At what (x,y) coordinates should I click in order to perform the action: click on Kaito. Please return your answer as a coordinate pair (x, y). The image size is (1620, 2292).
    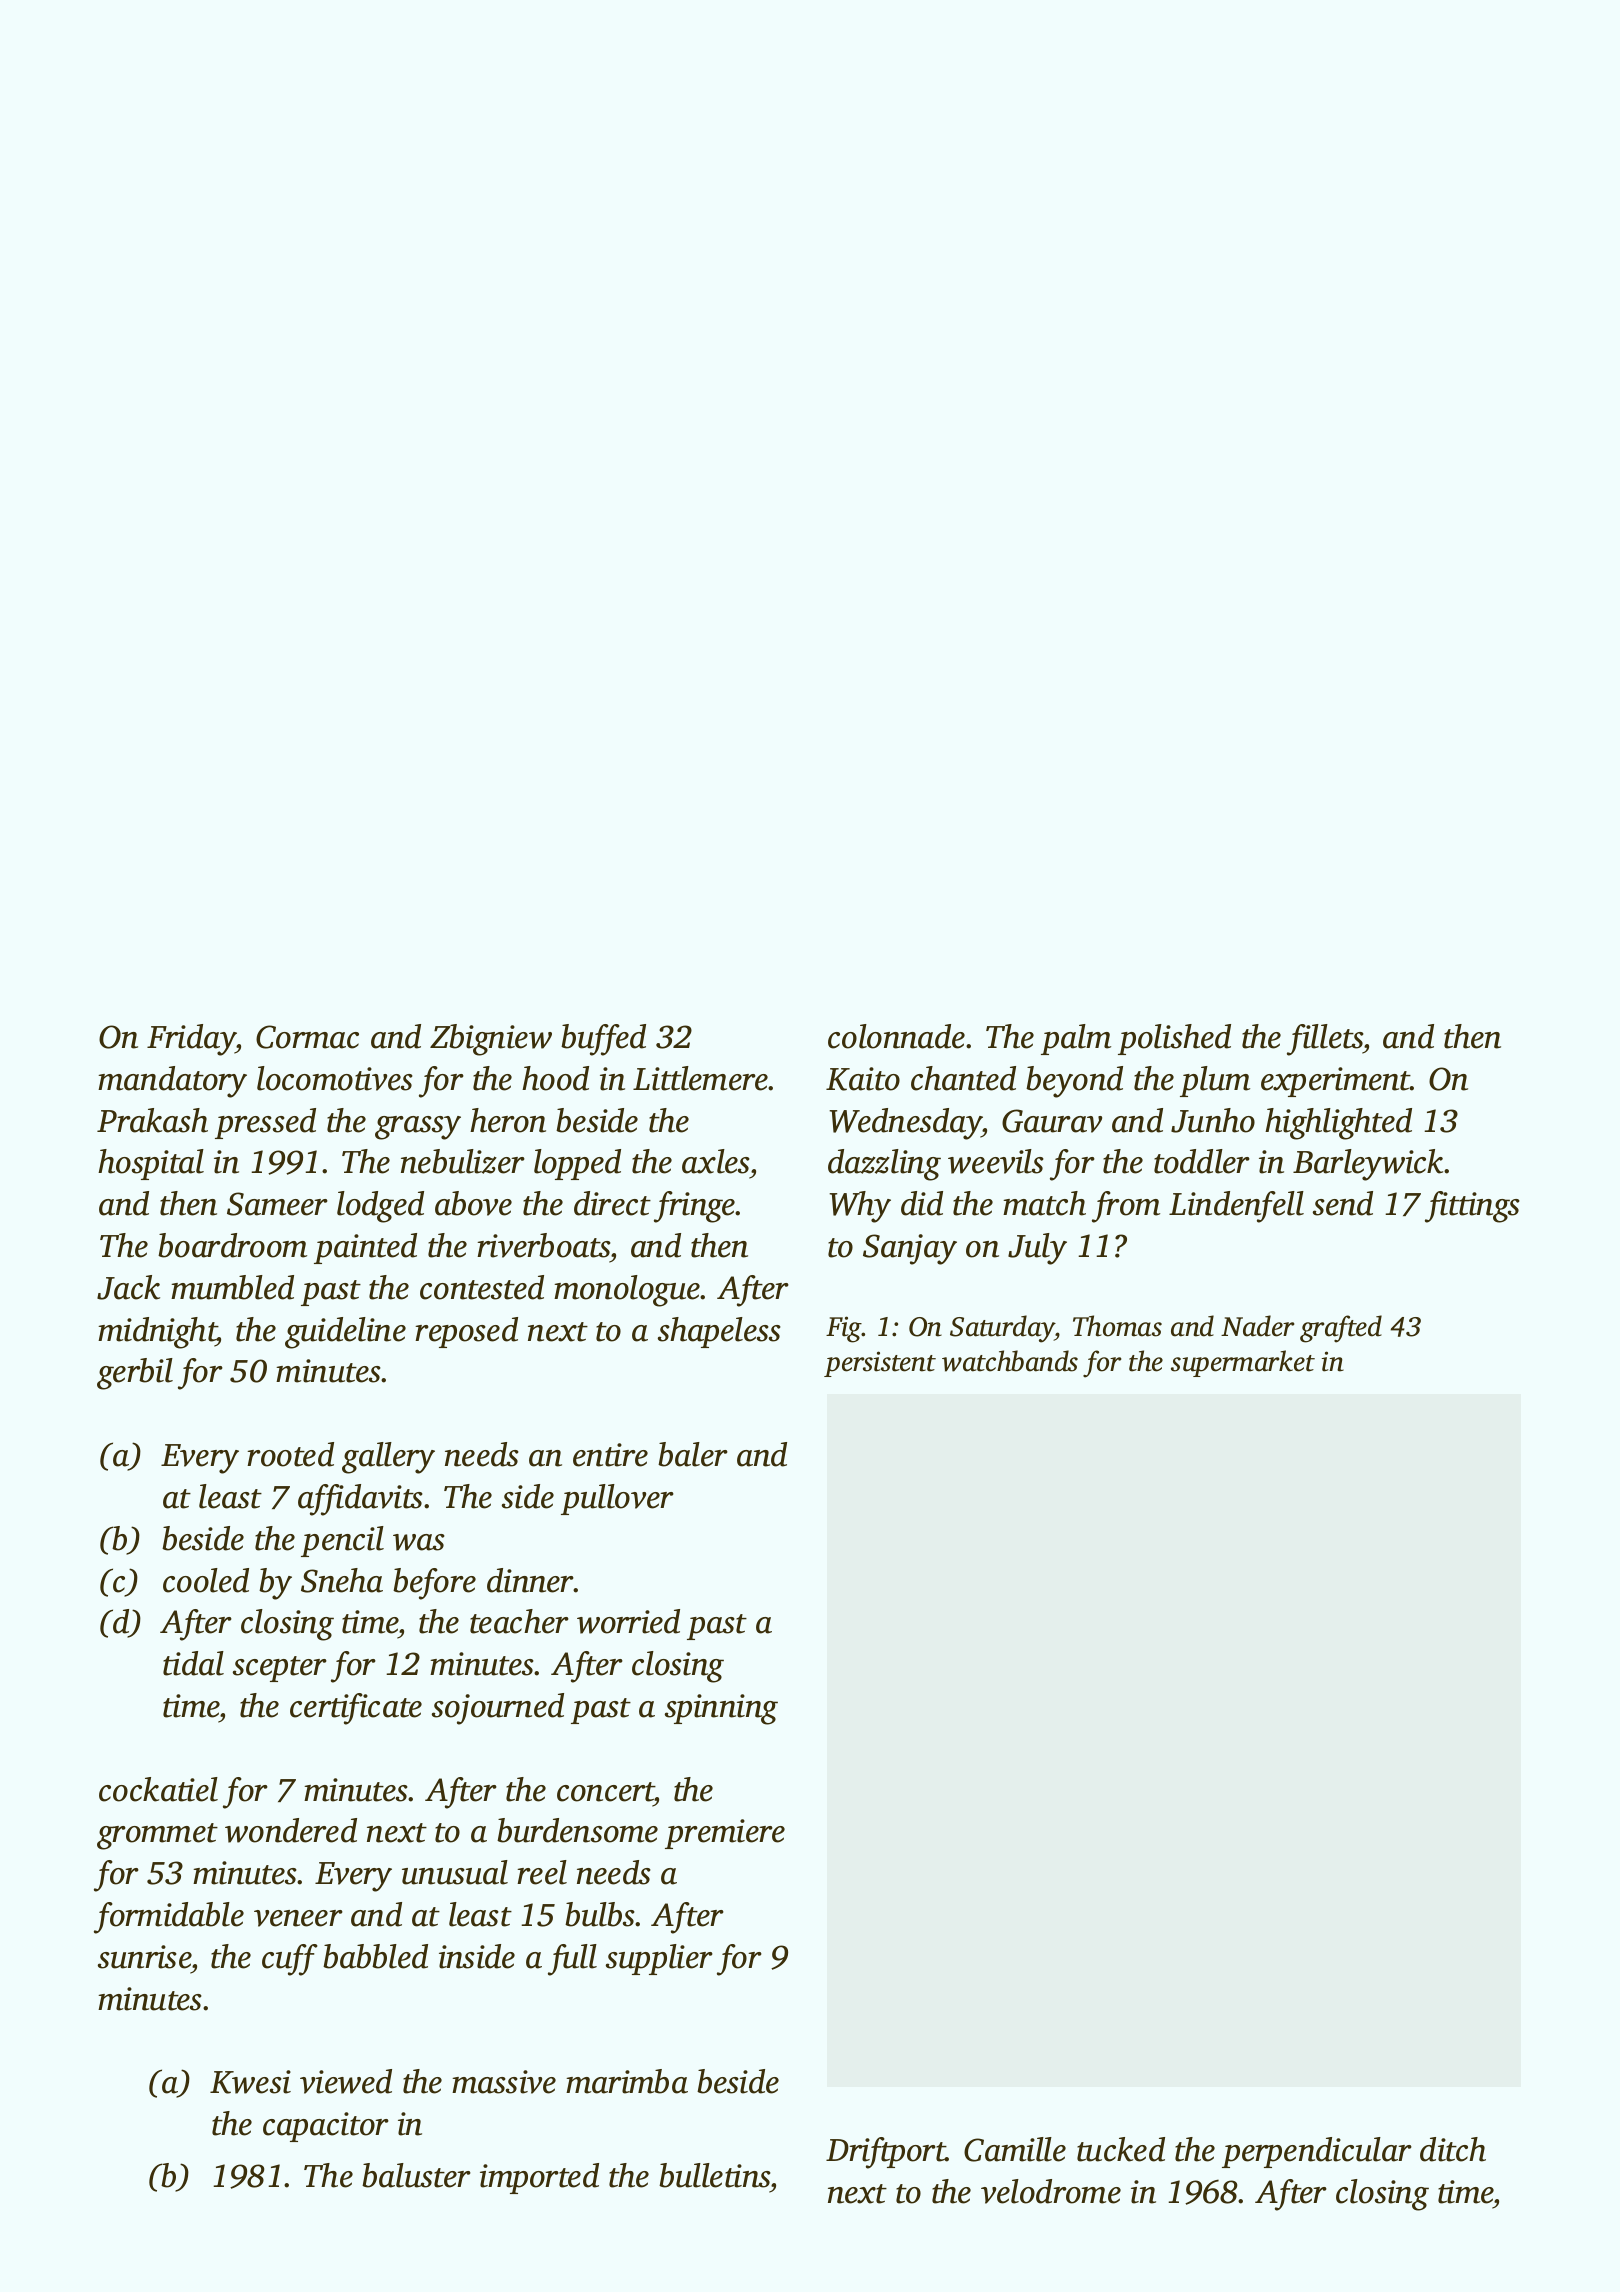
    Looking at the image, I should click on (863, 1079).
